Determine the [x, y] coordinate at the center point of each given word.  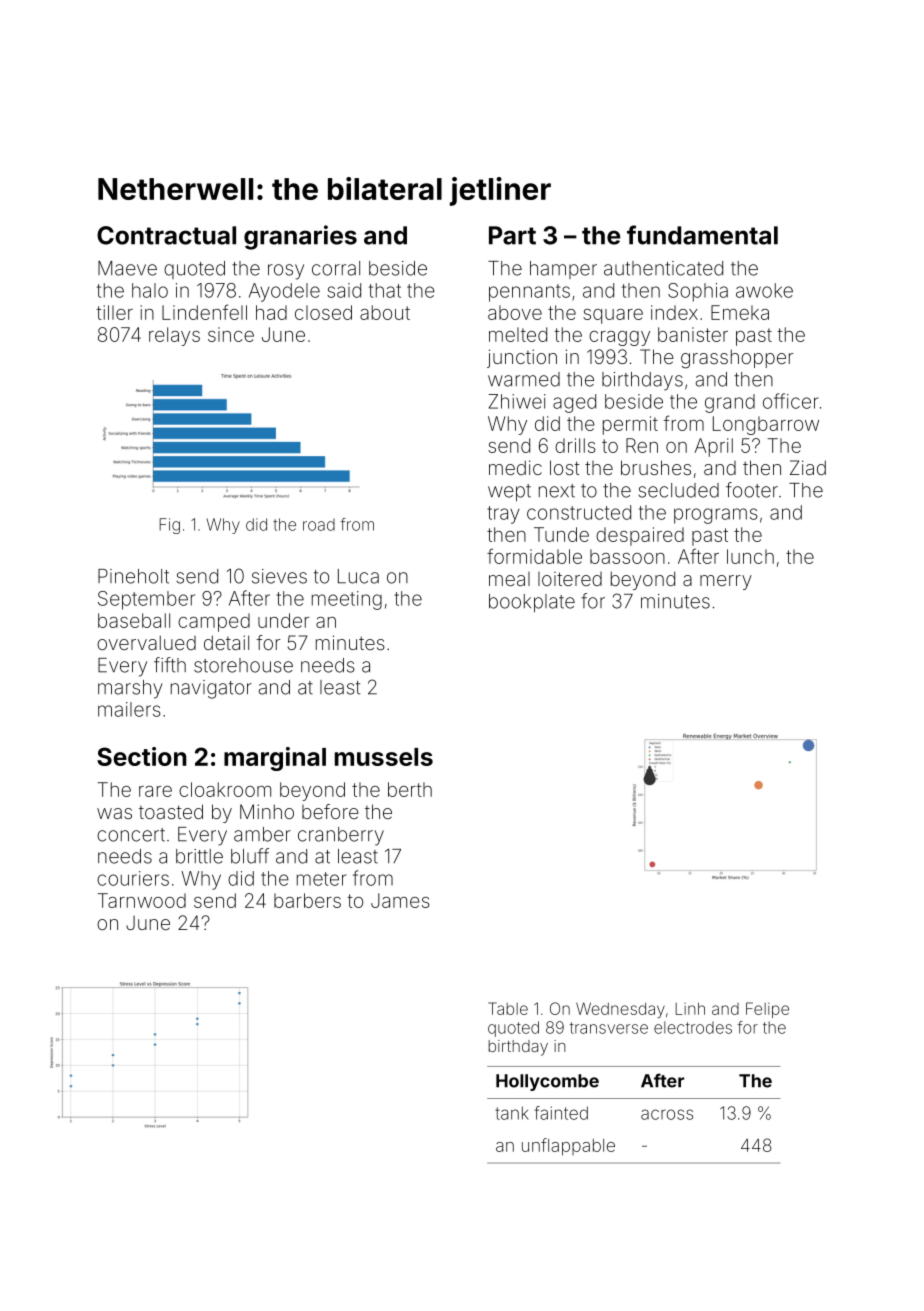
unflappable [568, 1147]
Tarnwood [142, 900]
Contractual [166, 235]
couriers [133, 878]
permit [630, 425]
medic [515, 467]
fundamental [702, 235]
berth [410, 789]
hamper [563, 270]
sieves [279, 576]
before [330, 811]
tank [512, 1113]
